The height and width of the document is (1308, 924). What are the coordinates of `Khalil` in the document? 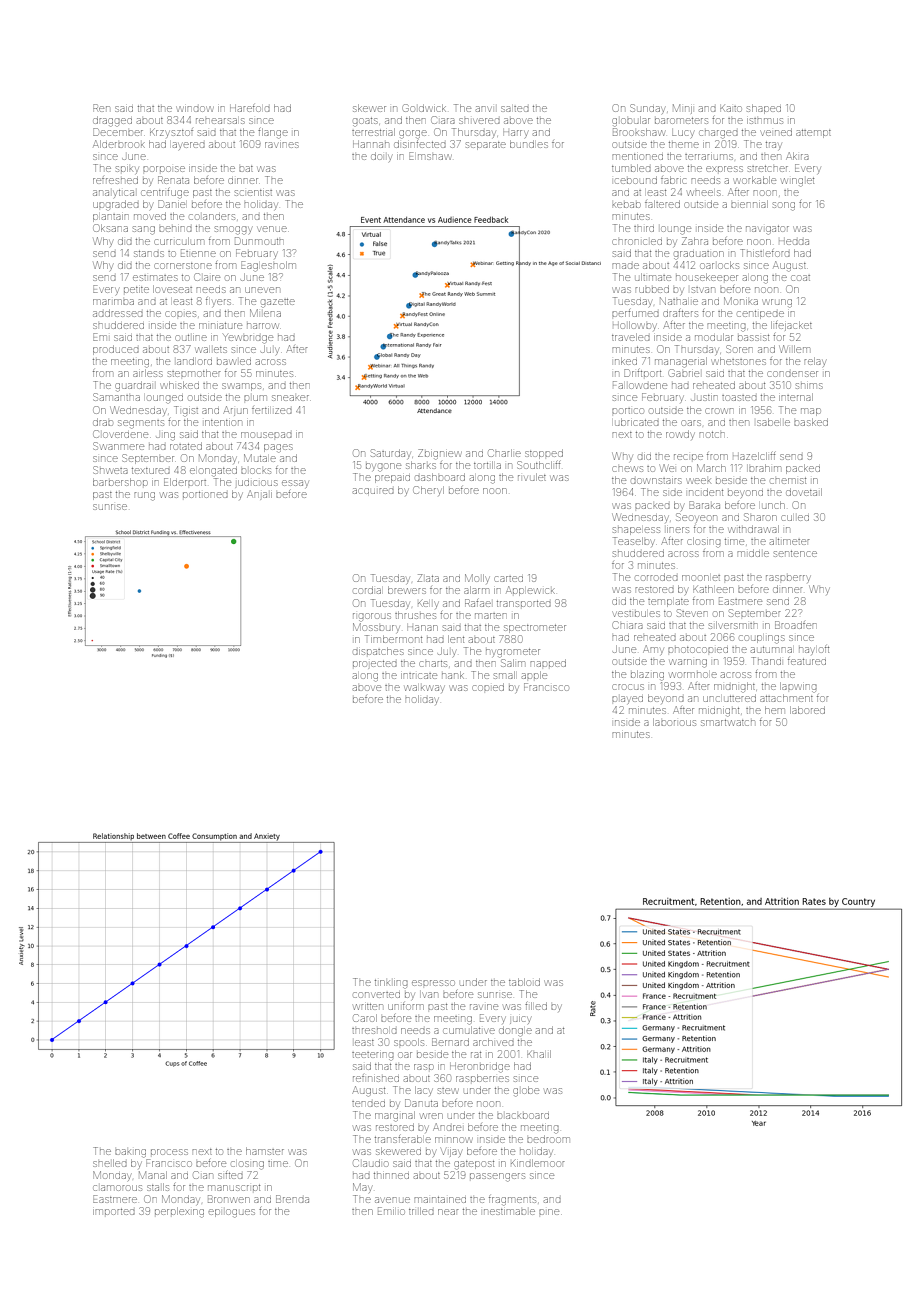 It's located at (539, 1054).
